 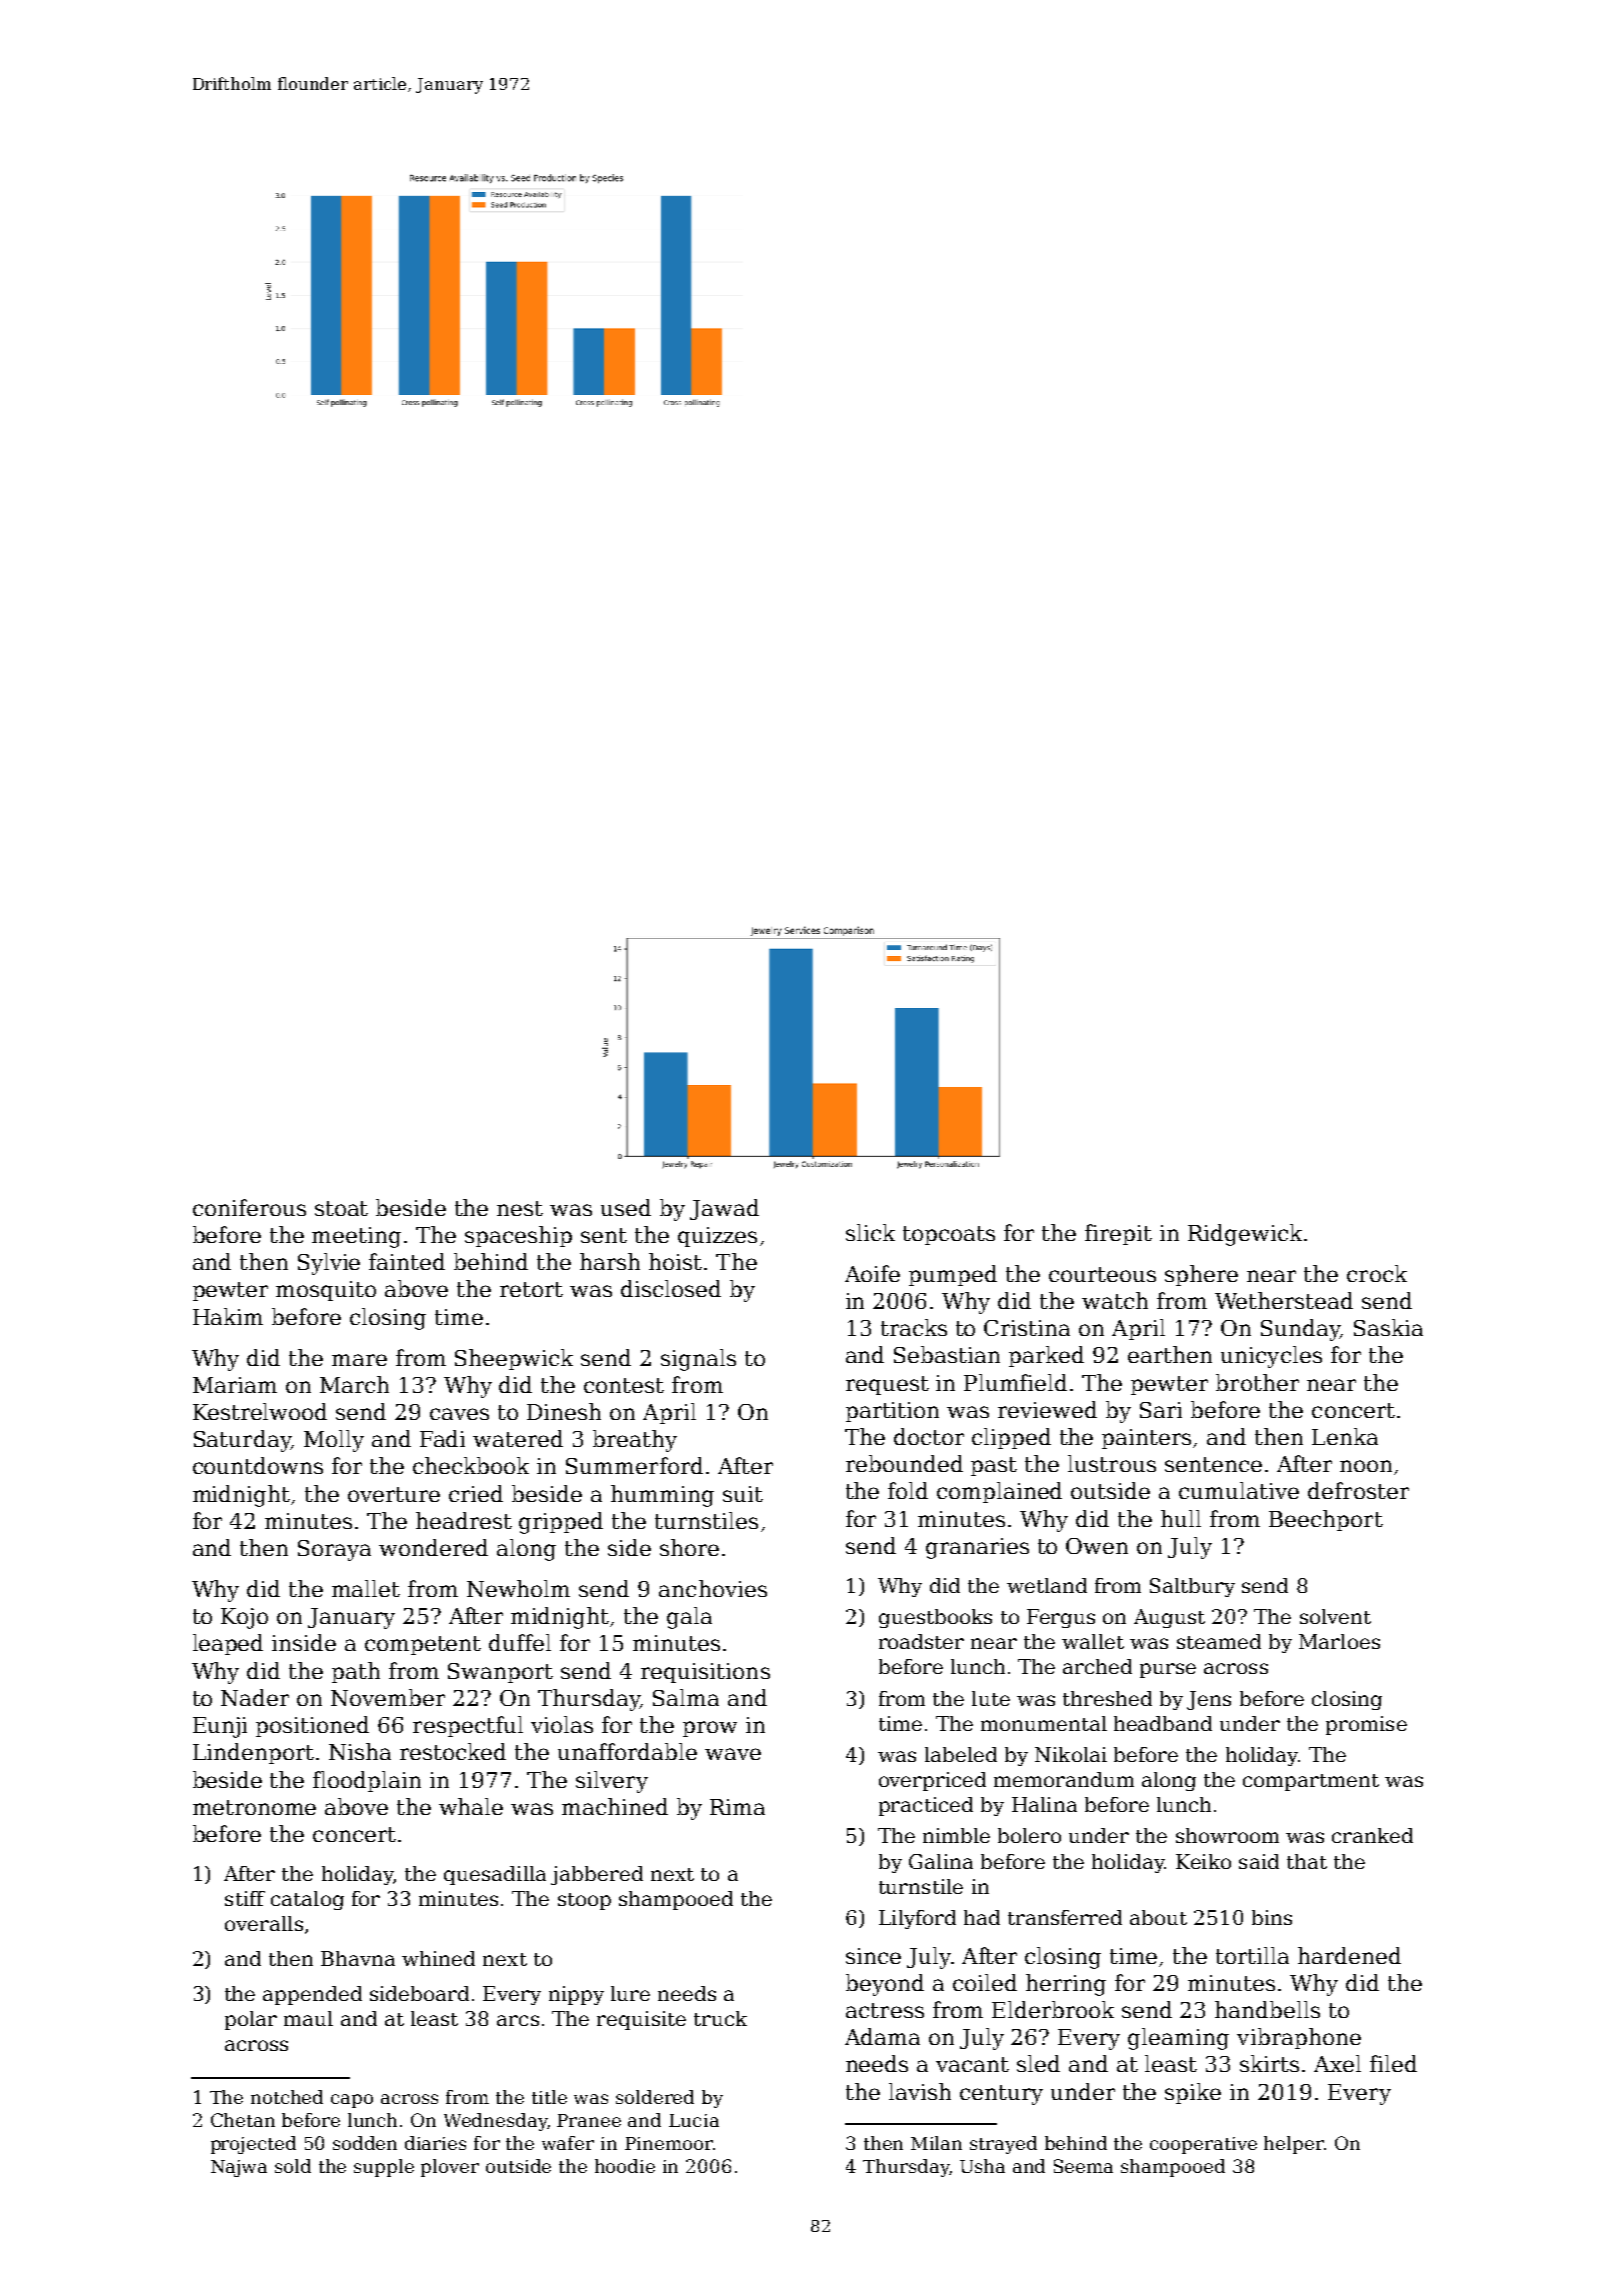 What do you see at coordinates (1239, 1490) in the document?
I see `cumulative` at bounding box center [1239, 1490].
